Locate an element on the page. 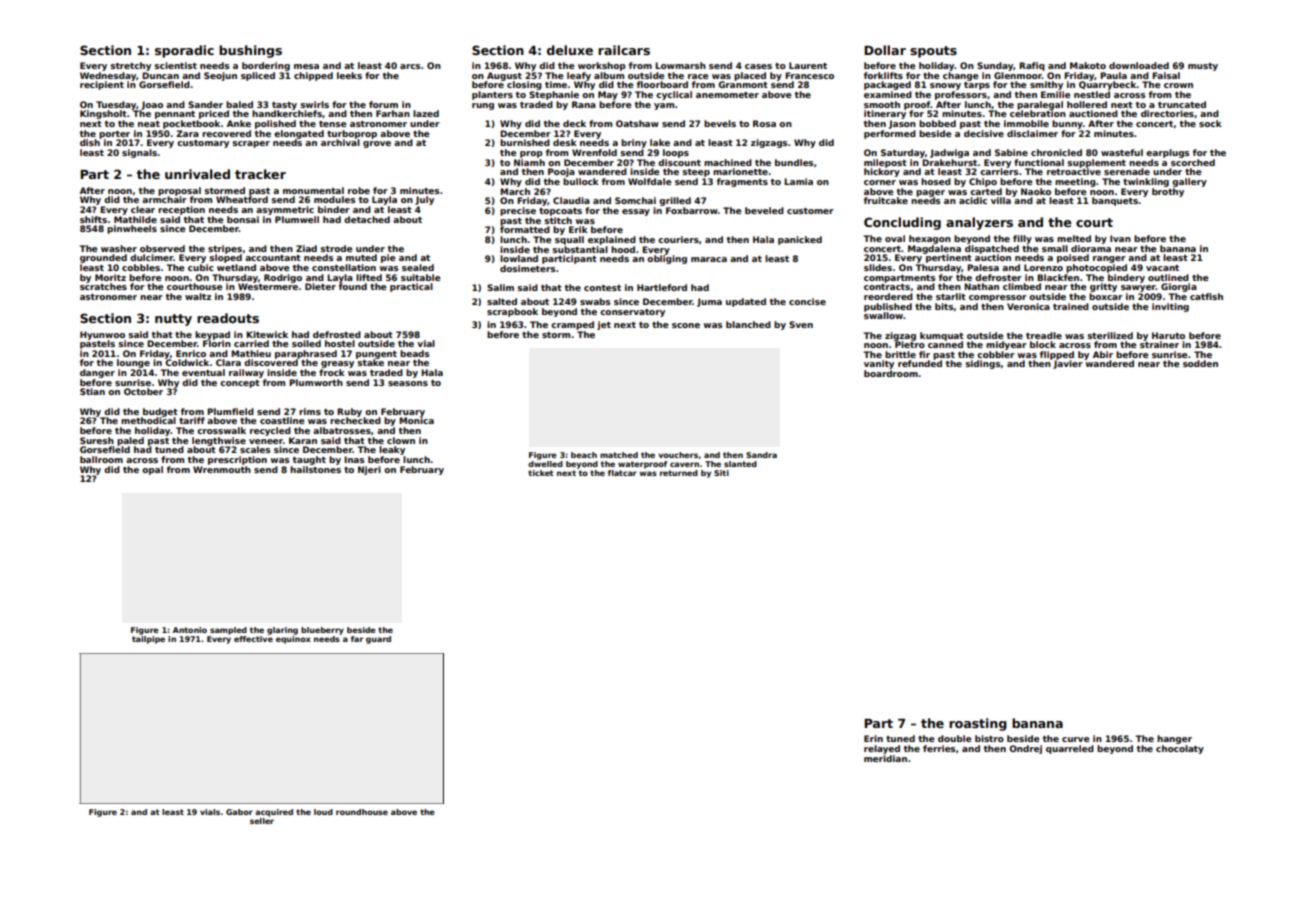 The width and height of the image is (1308, 924). meridian is located at coordinates (885, 758).
